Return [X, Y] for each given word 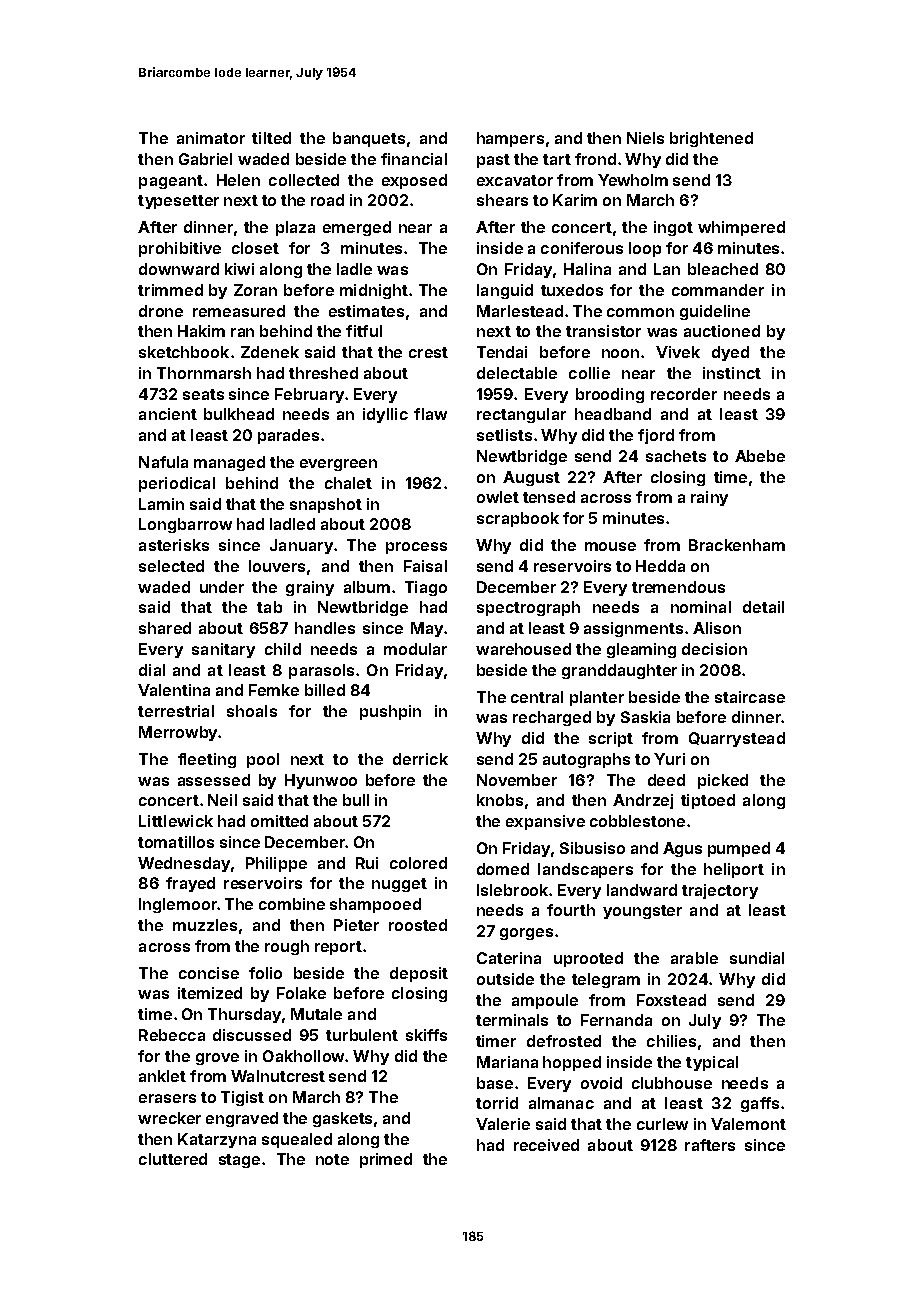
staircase [750, 697]
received [546, 1145]
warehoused [523, 649]
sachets [676, 456]
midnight [374, 291]
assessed [214, 780]
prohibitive [180, 249]
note [332, 1159]
